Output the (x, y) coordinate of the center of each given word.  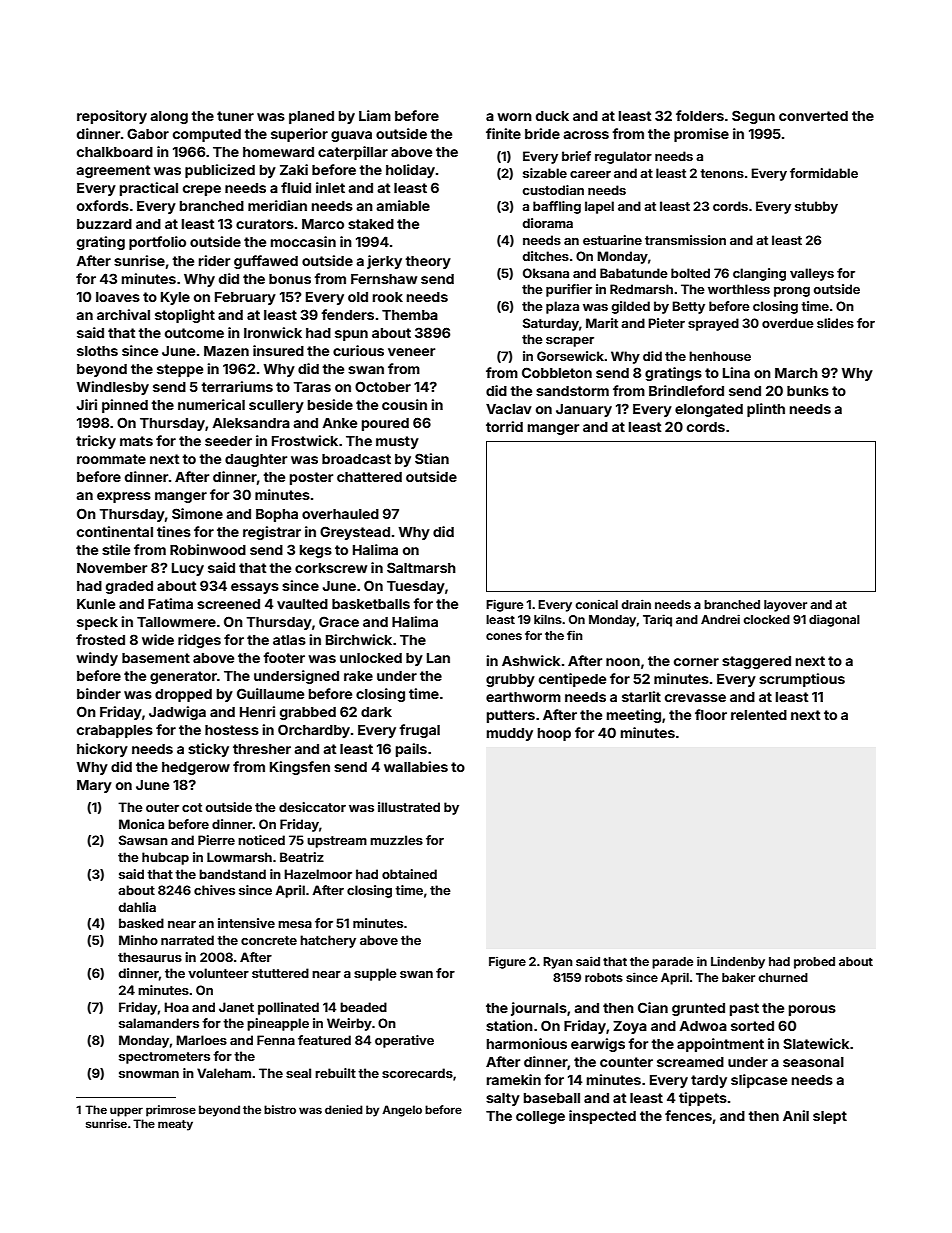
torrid (504, 426)
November (112, 568)
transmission (685, 240)
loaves (118, 297)
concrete (269, 940)
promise (701, 135)
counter (626, 1062)
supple (375, 974)
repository (112, 117)
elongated (709, 410)
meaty (175, 1125)
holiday (410, 171)
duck (552, 116)
